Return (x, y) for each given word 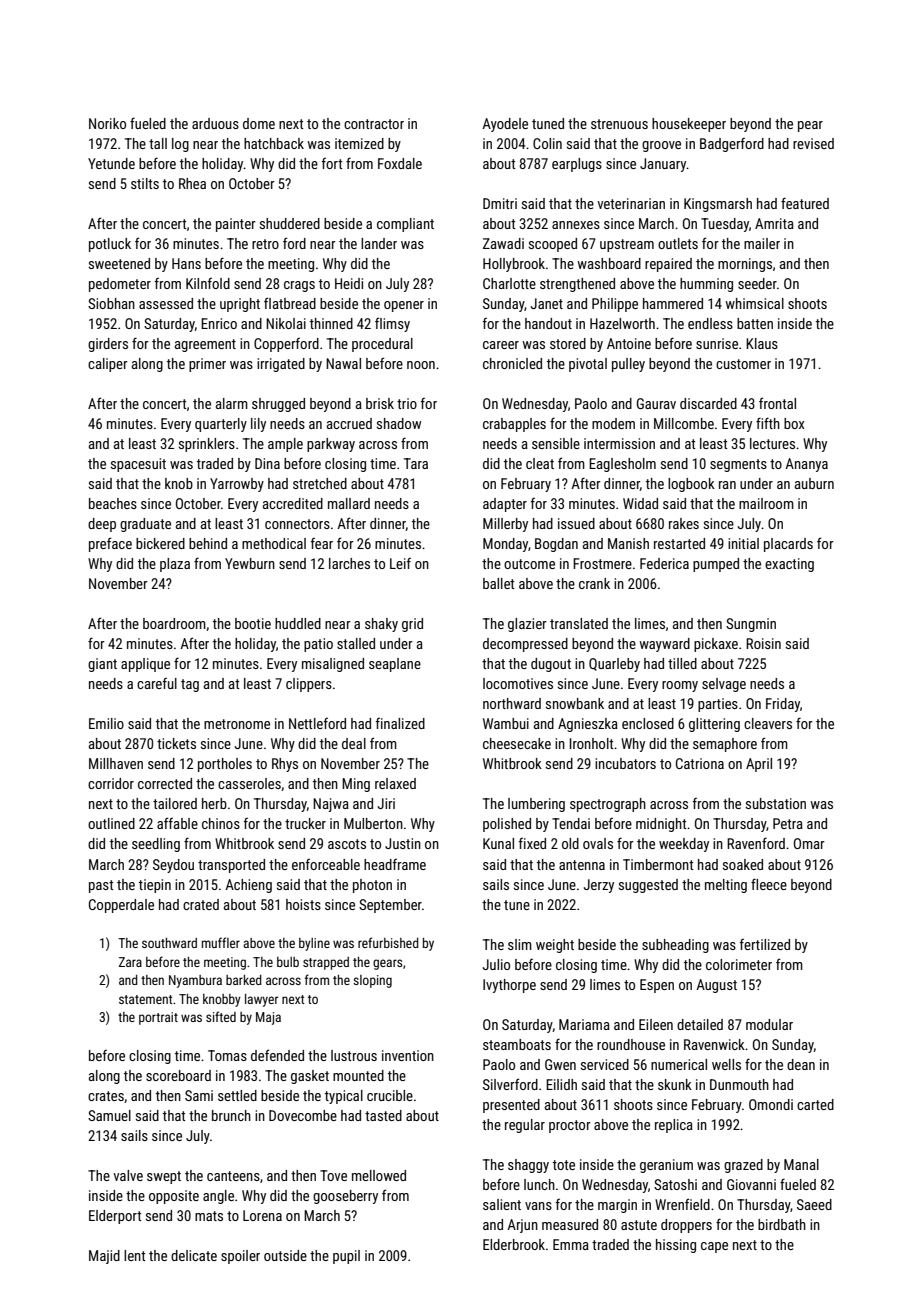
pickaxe (716, 645)
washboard (609, 263)
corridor (111, 783)
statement (146, 999)
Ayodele (505, 125)
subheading (675, 946)
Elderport (115, 1217)
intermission (619, 443)
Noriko (107, 123)
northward (512, 703)
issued (576, 523)
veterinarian (631, 203)
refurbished (388, 942)
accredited (293, 503)
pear (810, 126)
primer (207, 365)
